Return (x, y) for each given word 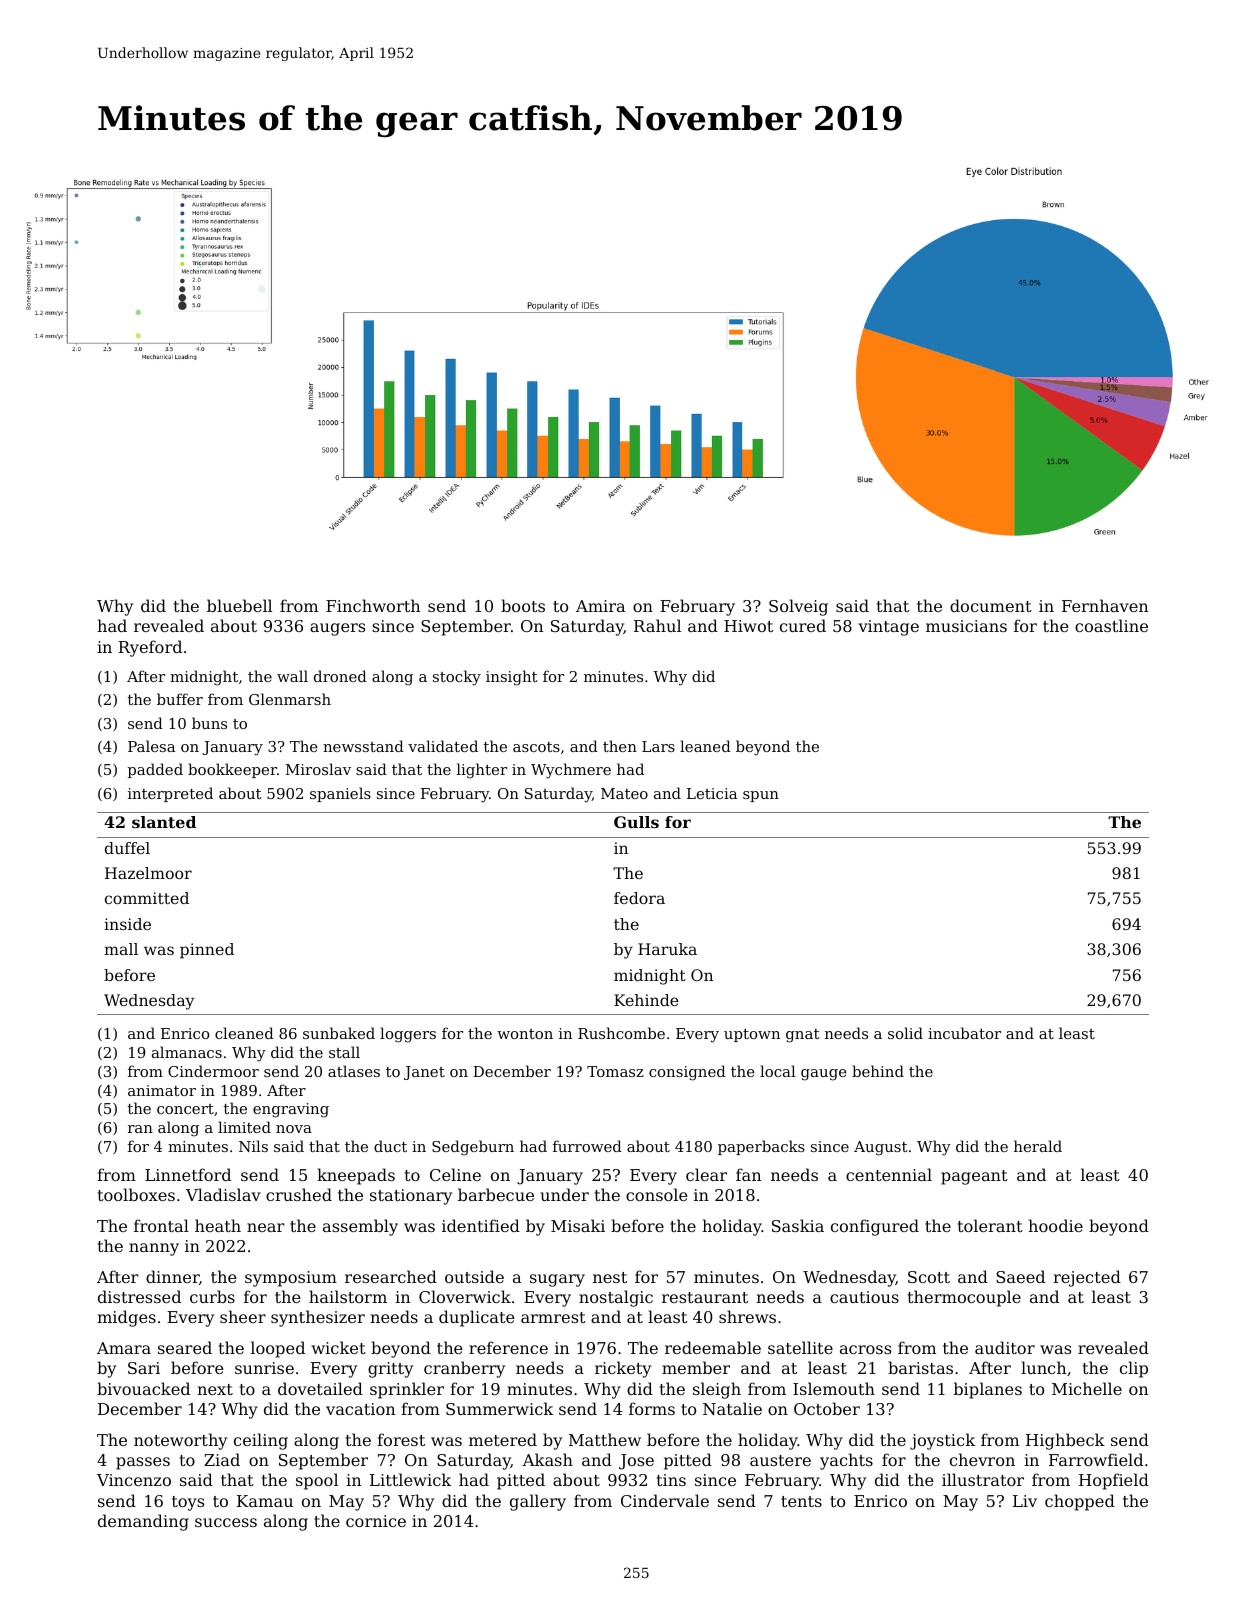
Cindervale (665, 1500)
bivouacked (143, 1388)
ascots (536, 747)
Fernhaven (1105, 605)
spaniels (340, 794)
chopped (1080, 1502)
